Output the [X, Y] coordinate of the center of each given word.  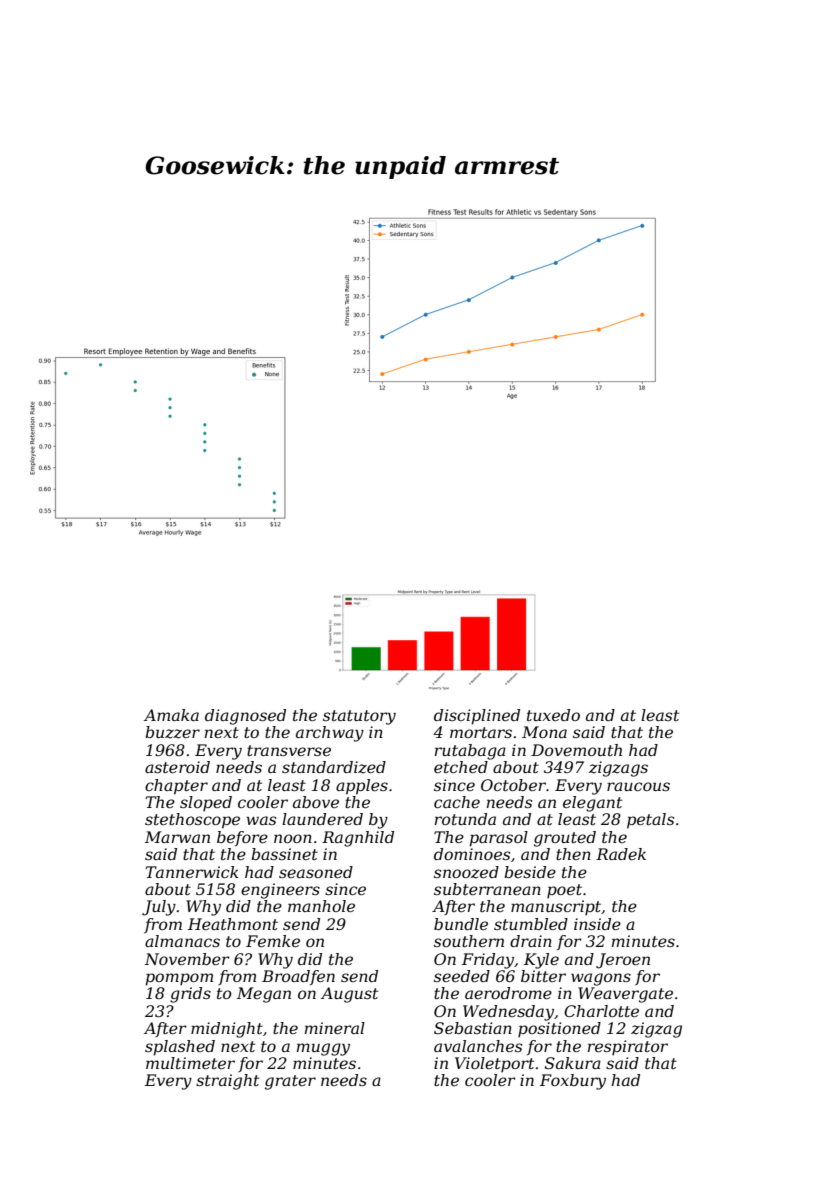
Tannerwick [192, 872]
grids [190, 995]
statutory [359, 717]
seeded [462, 976]
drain [531, 941]
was [261, 820]
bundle [461, 924]
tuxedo [553, 715]
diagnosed [245, 717]
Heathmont [233, 924]
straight [227, 1082]
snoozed [466, 872]
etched [461, 767]
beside [530, 872]
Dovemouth [576, 750]
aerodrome [508, 993]
